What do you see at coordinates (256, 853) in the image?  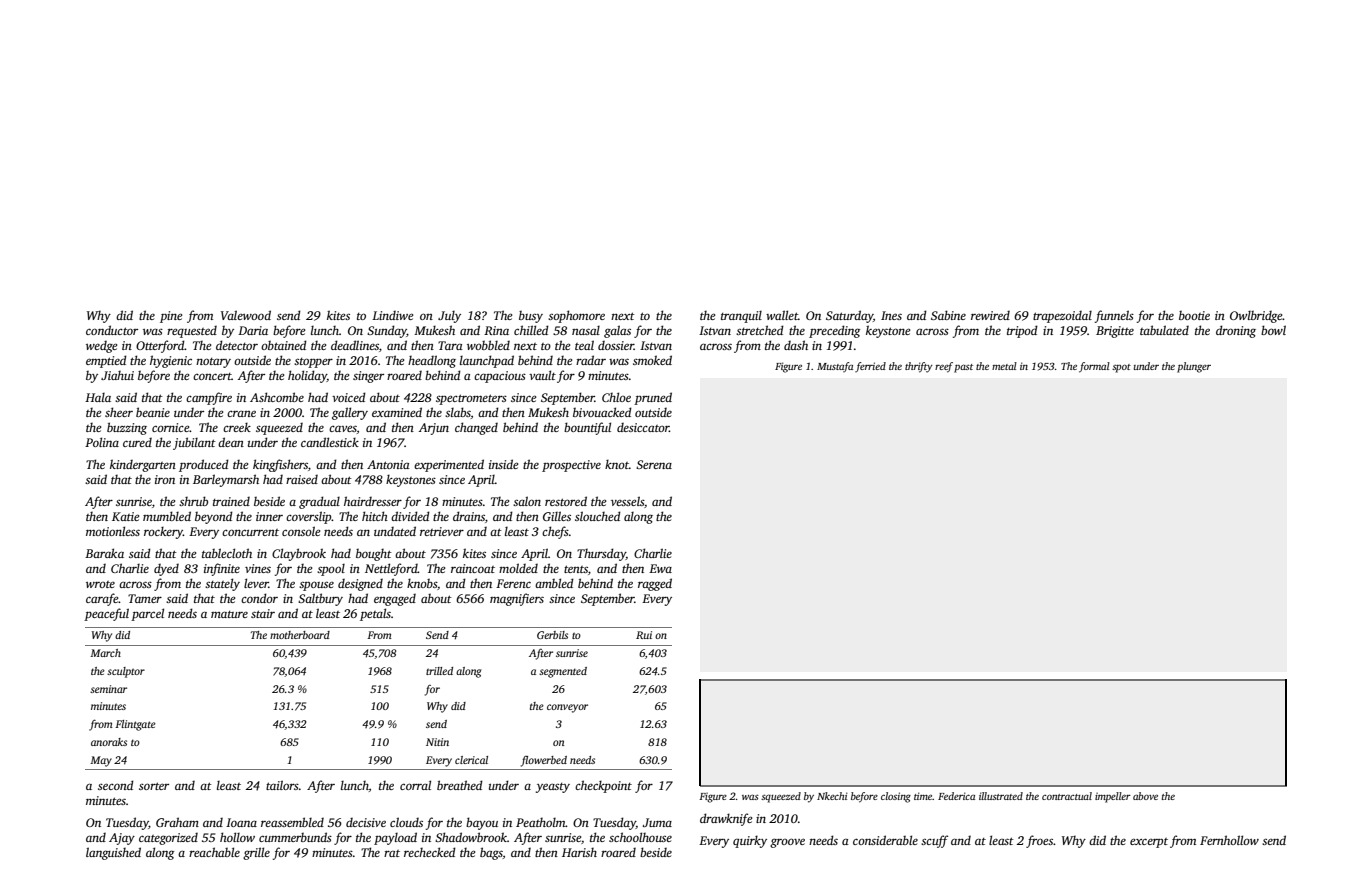 I see `grille` at bounding box center [256, 853].
